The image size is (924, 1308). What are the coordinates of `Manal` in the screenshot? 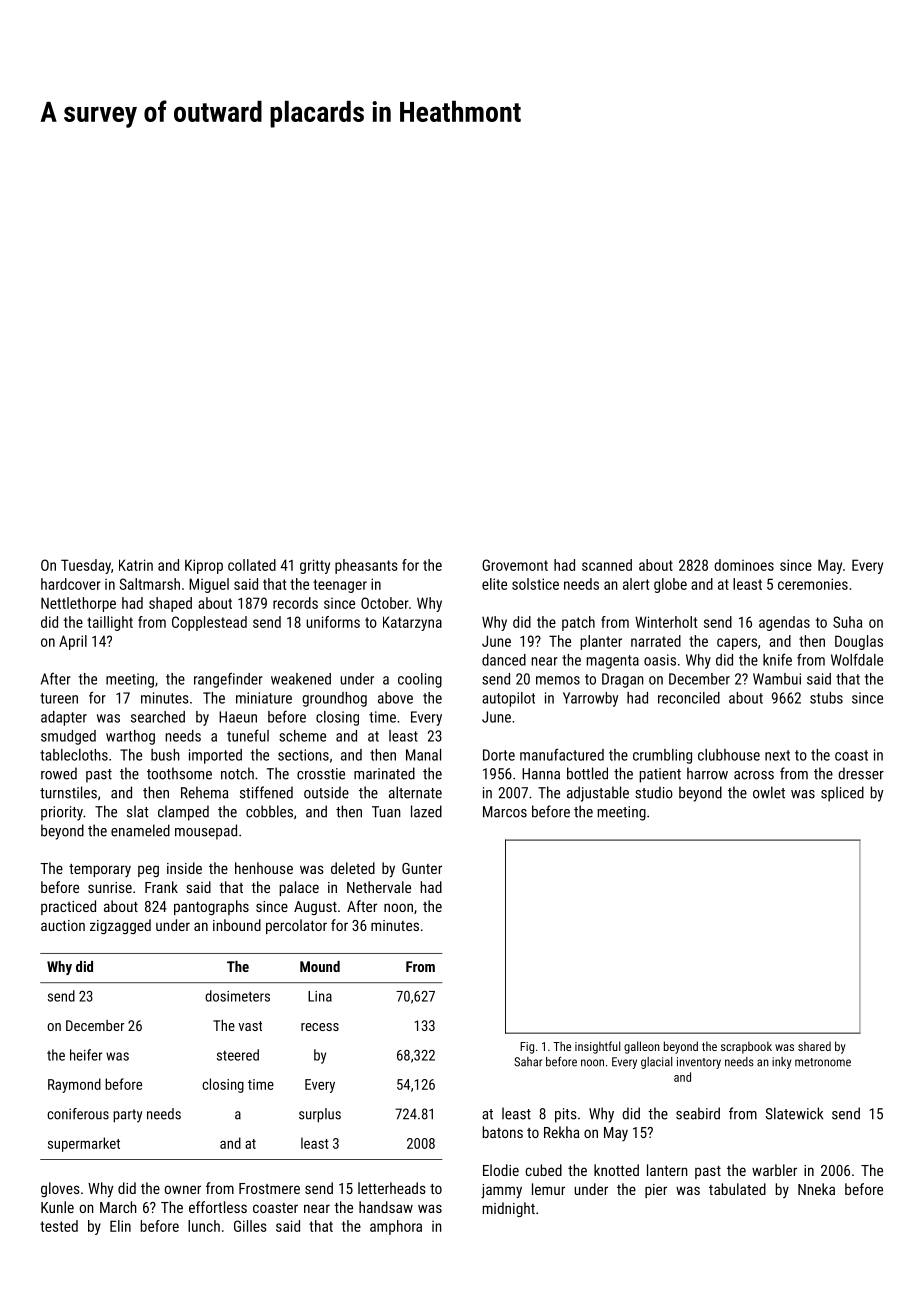 It's located at (423, 755).
